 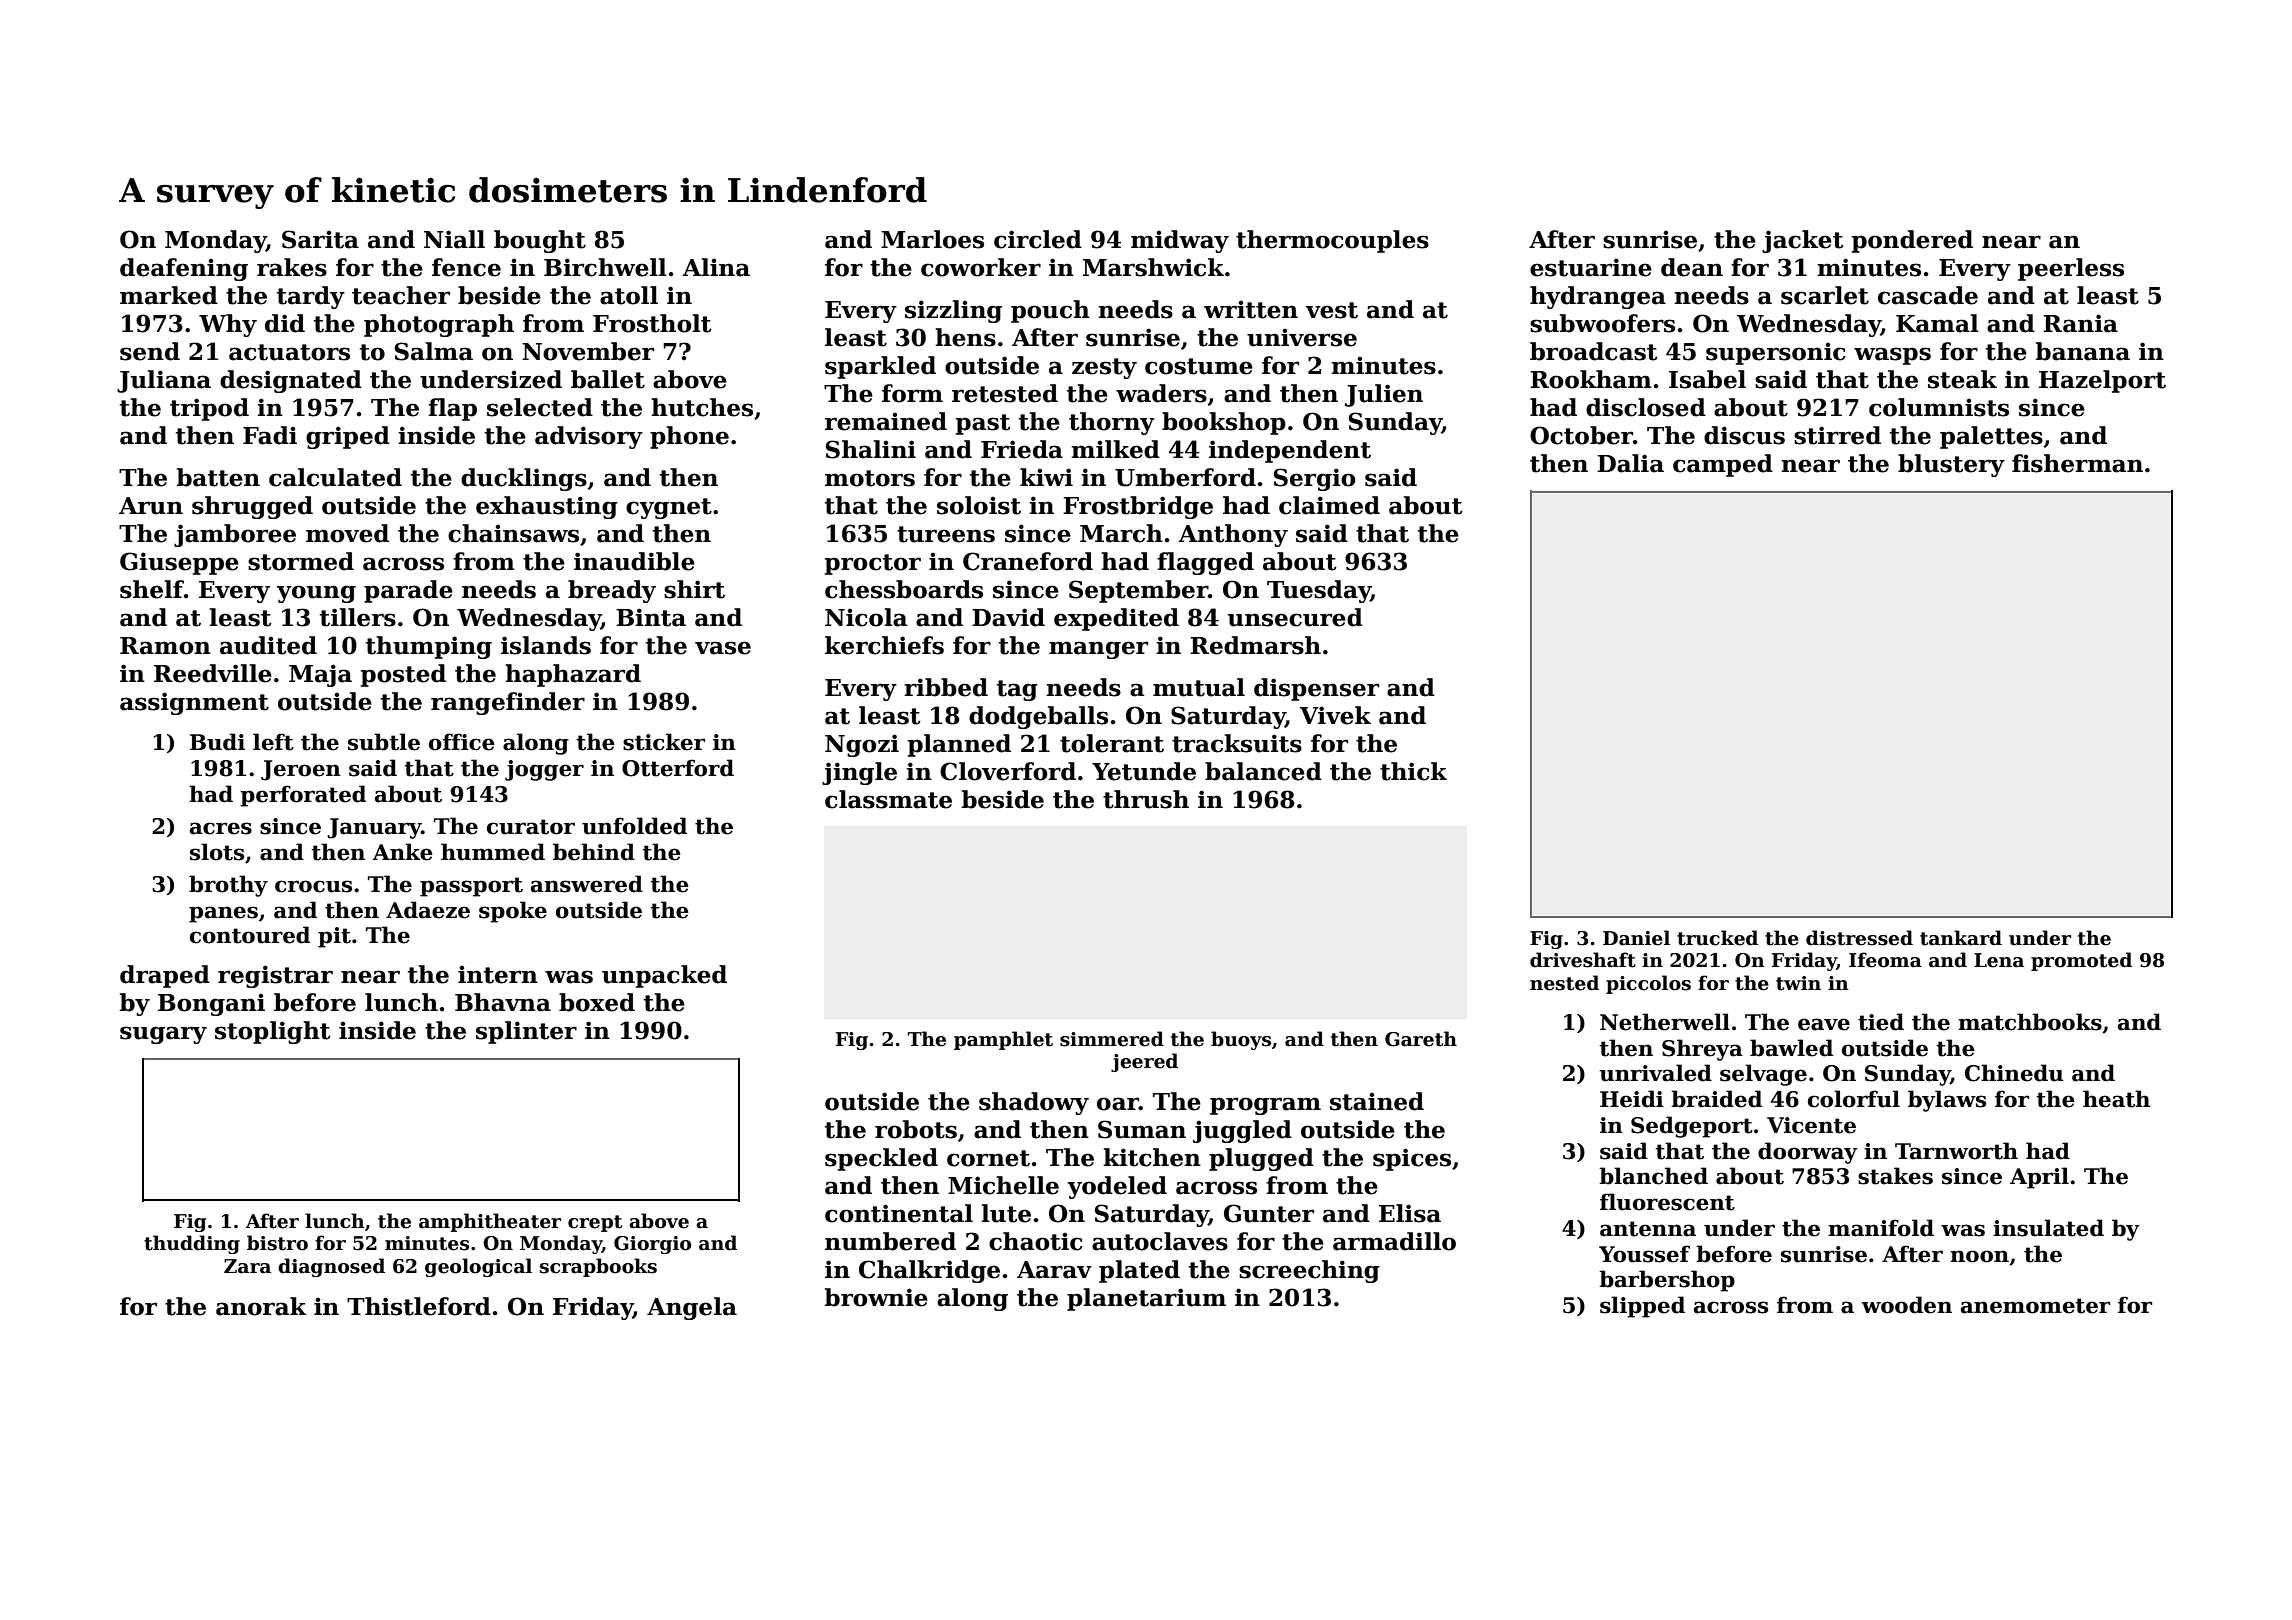 What do you see at coordinates (2030, 1022) in the screenshot?
I see `matchbooks` at bounding box center [2030, 1022].
